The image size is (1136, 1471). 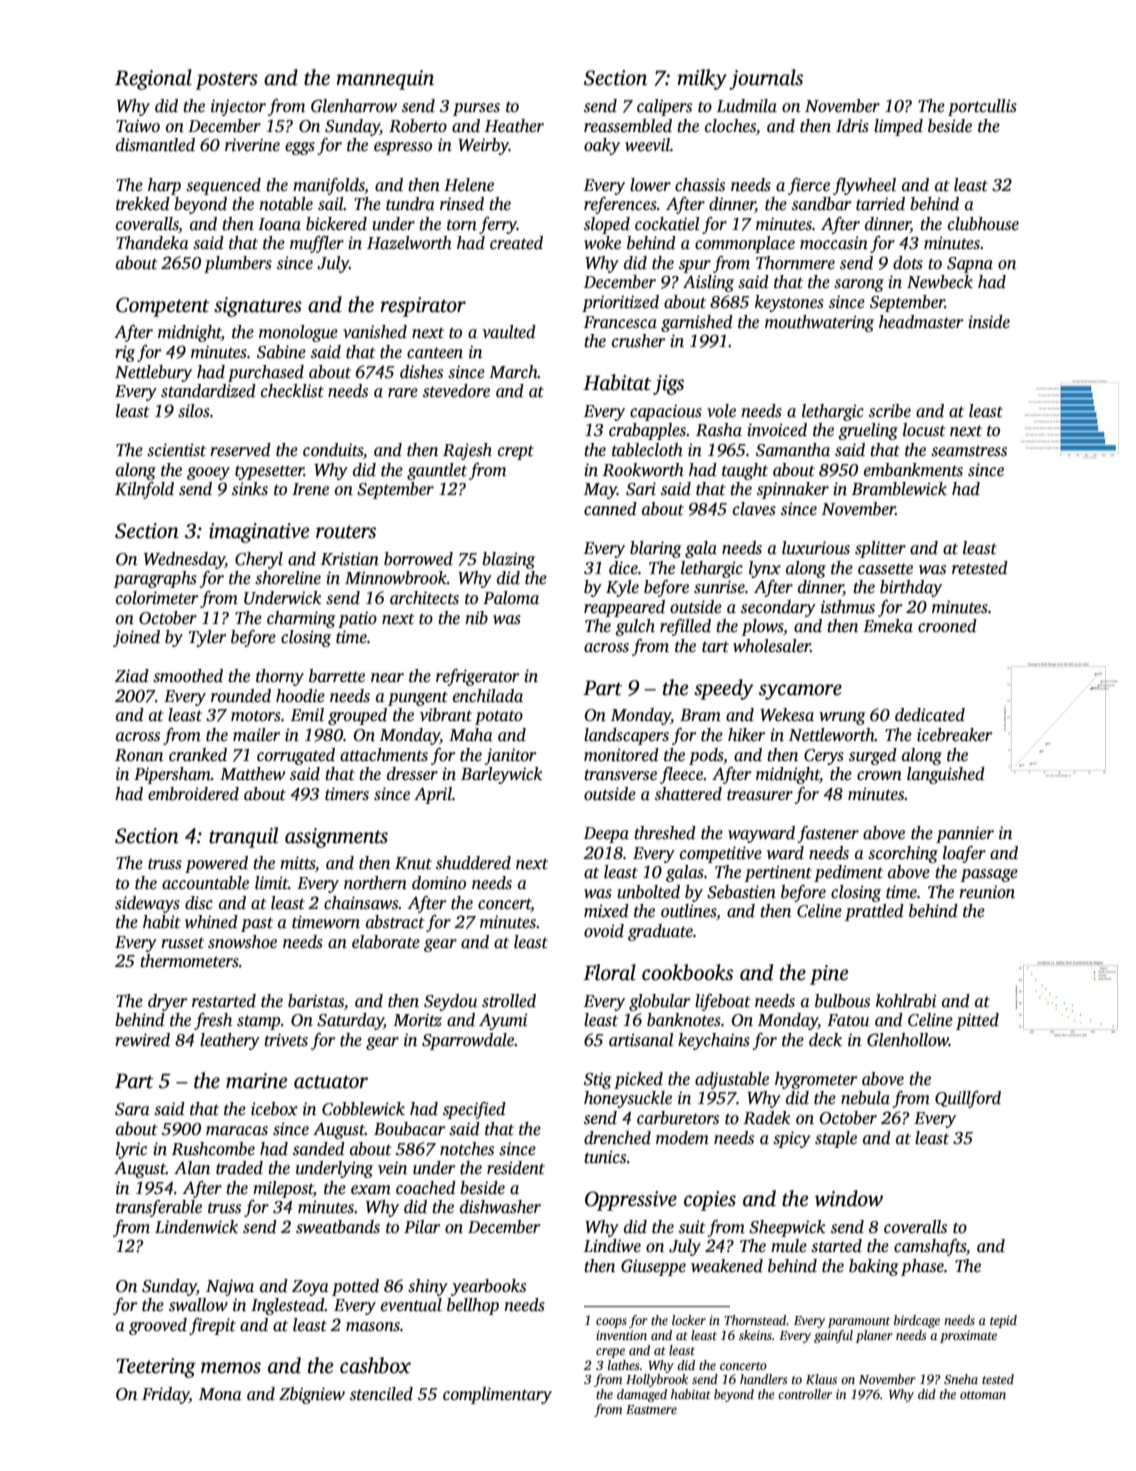 What do you see at coordinates (279, 224) in the page?
I see `Ioana` at bounding box center [279, 224].
